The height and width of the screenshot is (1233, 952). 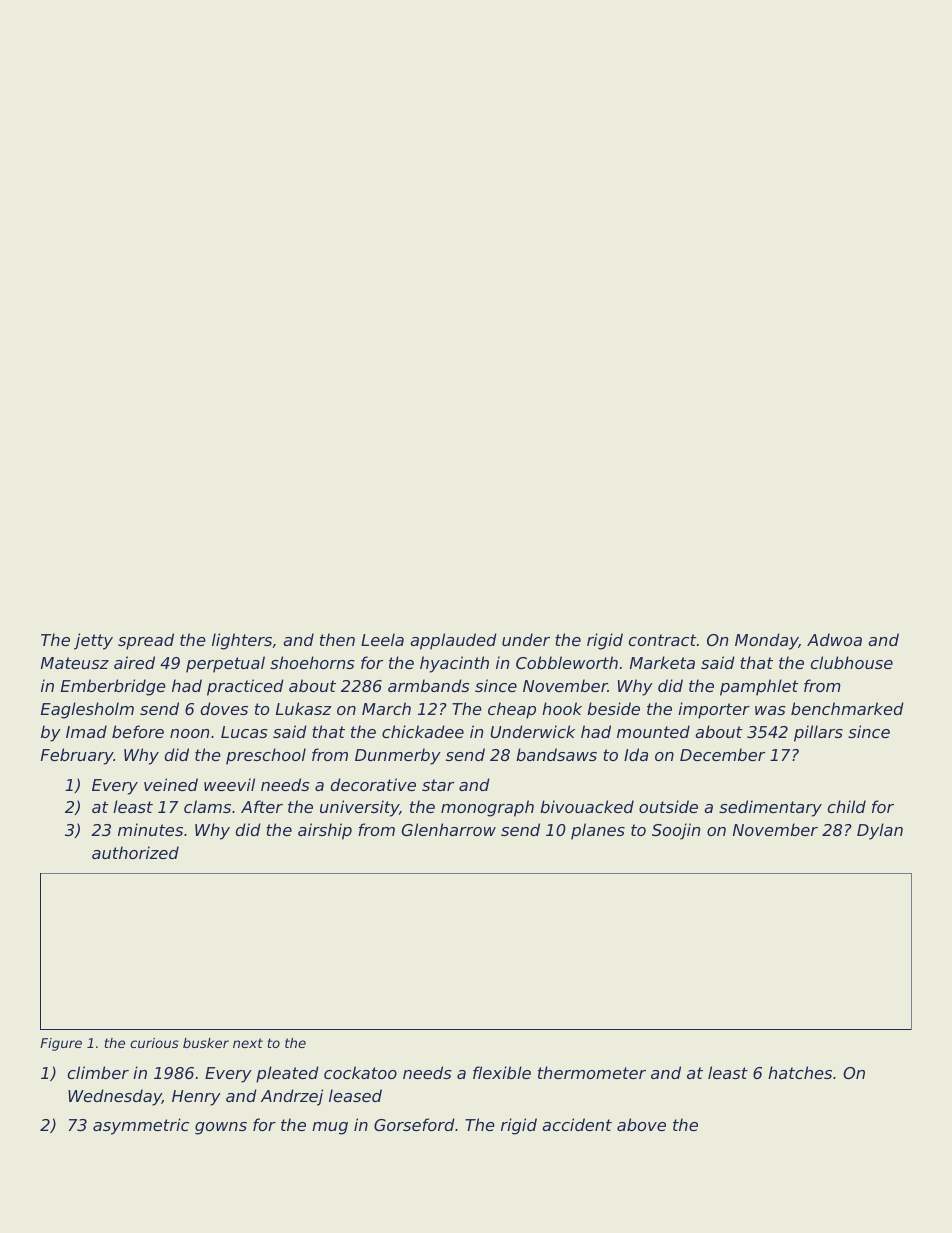 What do you see at coordinates (502, 1072) in the screenshot?
I see `flexible` at bounding box center [502, 1072].
